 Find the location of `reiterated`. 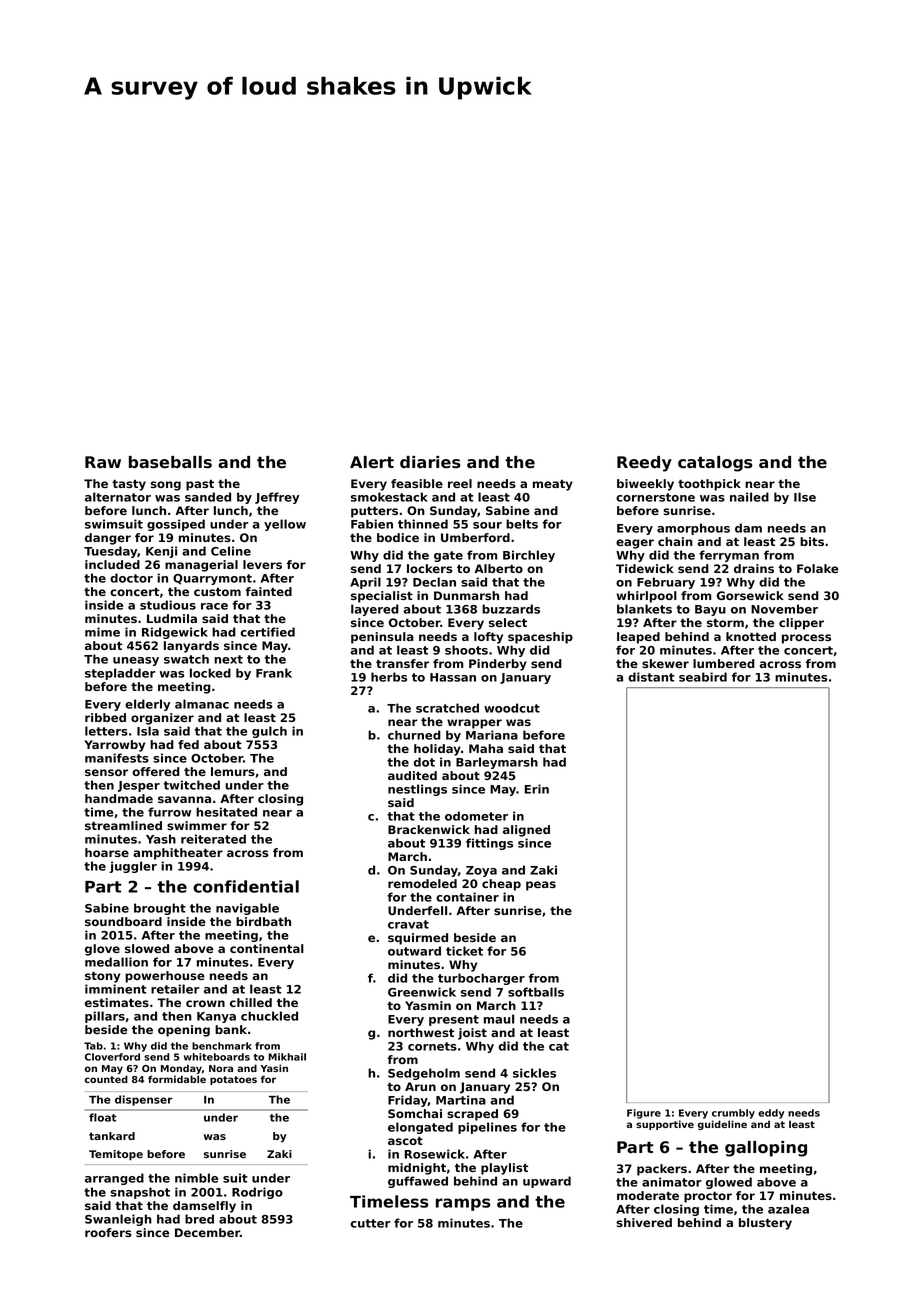

reiterated is located at coordinates (213, 839).
